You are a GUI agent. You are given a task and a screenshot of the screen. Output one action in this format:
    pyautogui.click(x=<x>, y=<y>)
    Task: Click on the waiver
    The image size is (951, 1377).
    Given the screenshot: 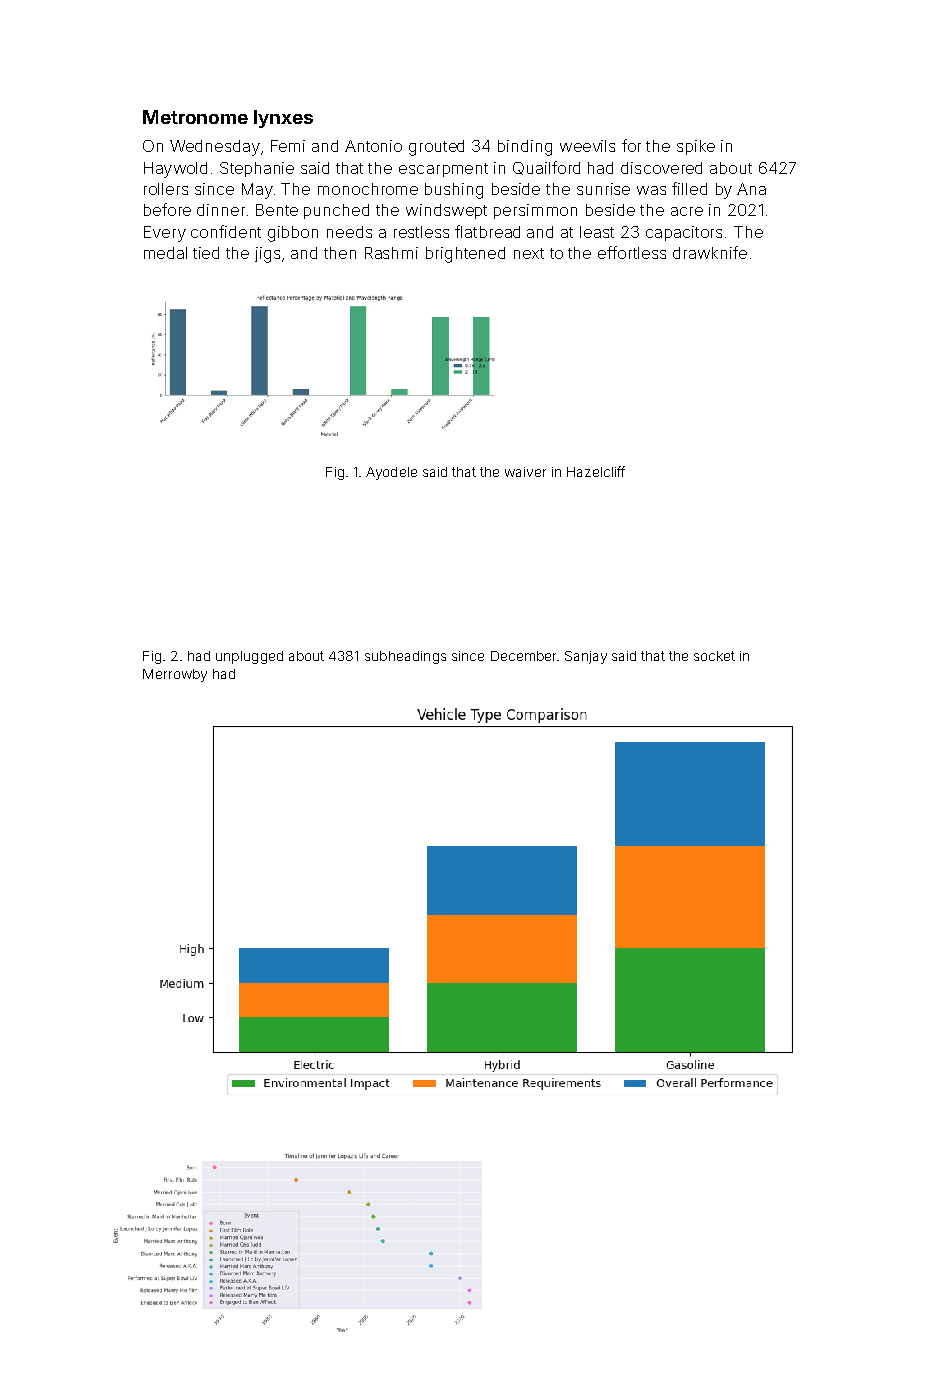 What is the action you would take?
    pyautogui.click(x=525, y=472)
